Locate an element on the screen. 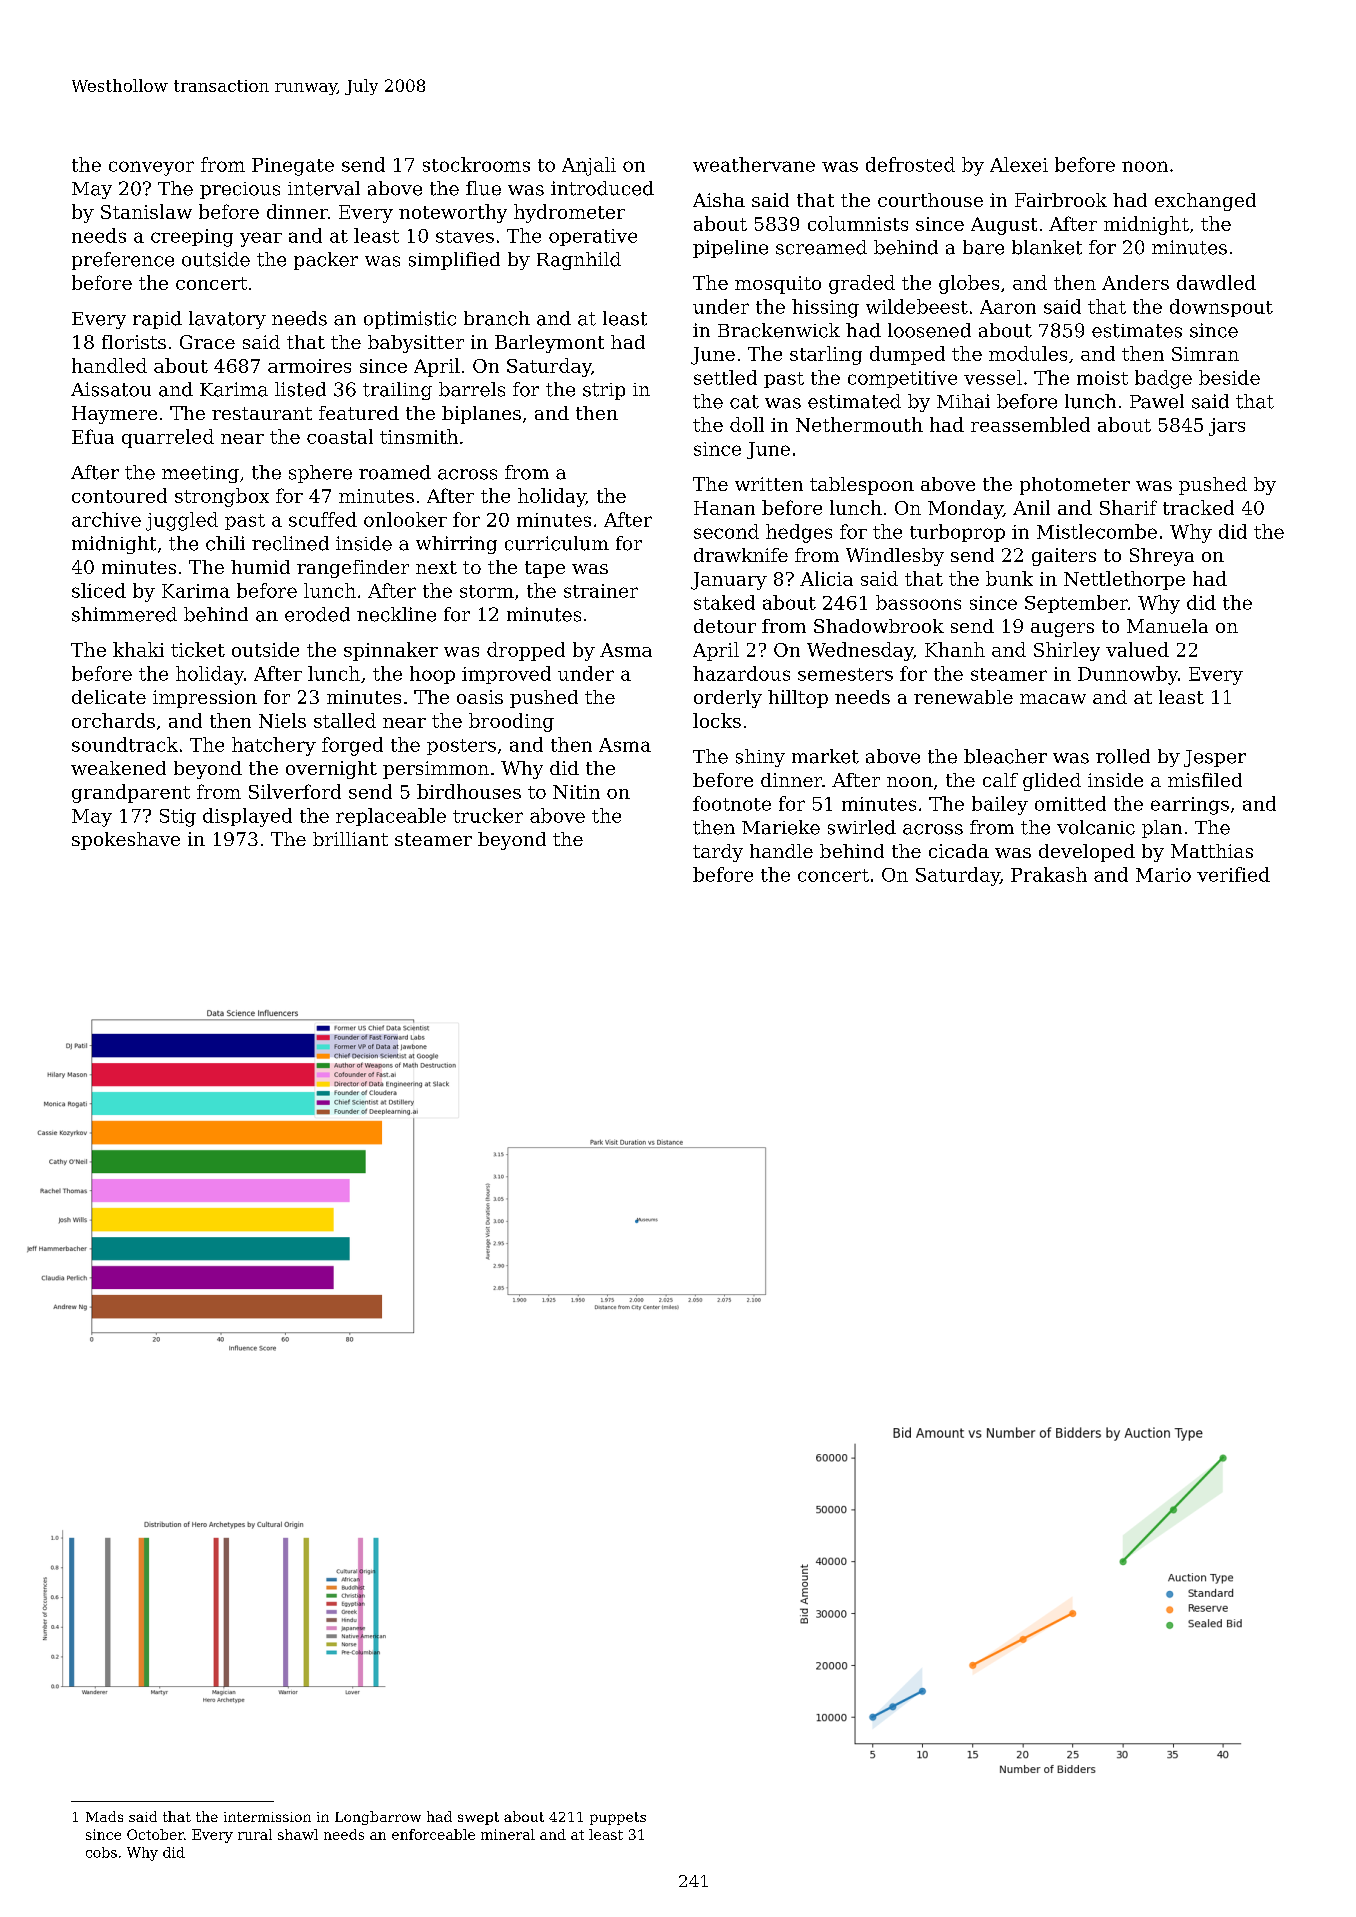 The width and height of the screenshot is (1356, 1917). tracked is located at coordinates (1198, 507).
